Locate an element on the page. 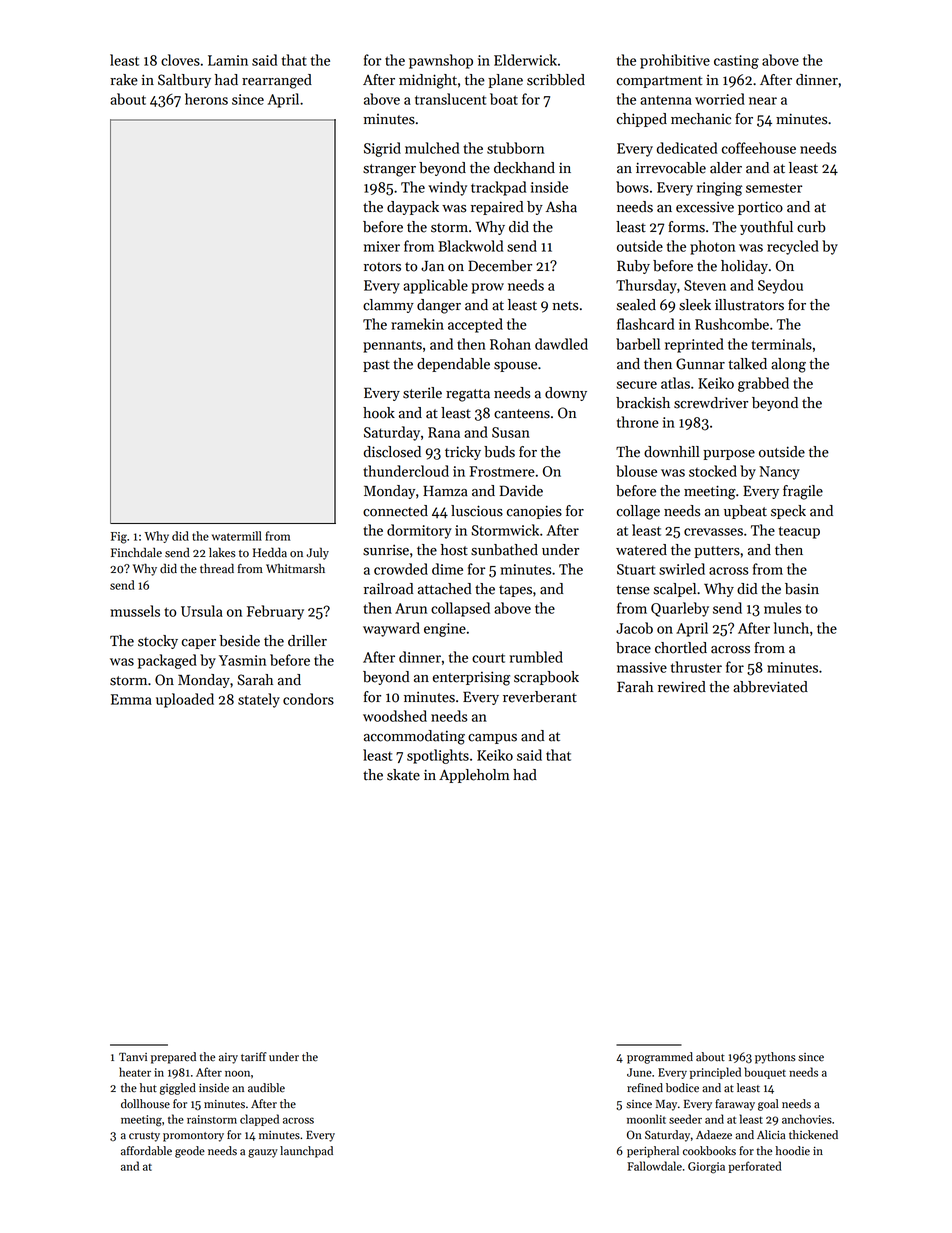 Image resolution: width=952 pixels, height=1233 pixels. pawnshop is located at coordinates (441, 61).
